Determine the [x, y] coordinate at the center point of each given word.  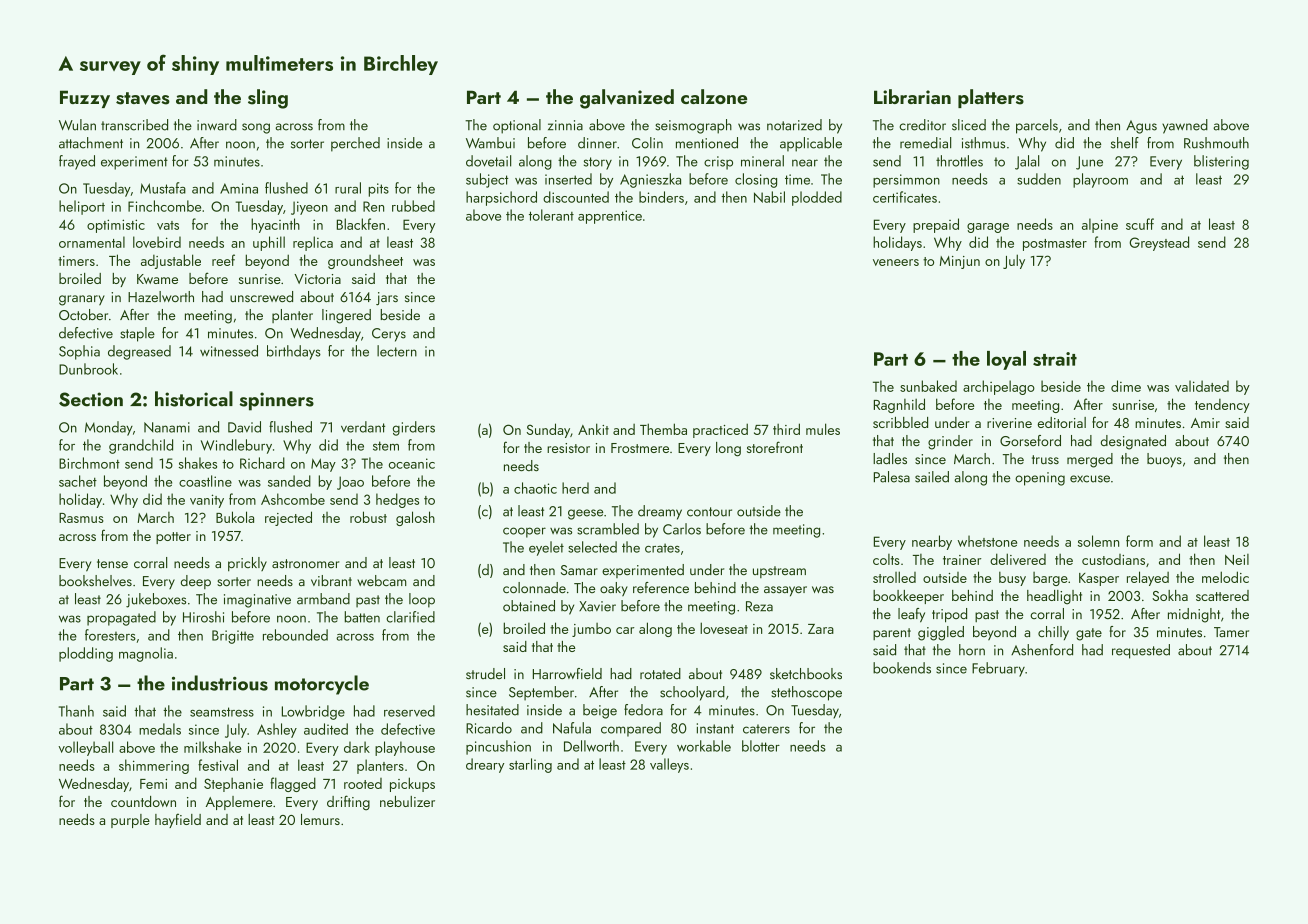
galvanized [627, 99]
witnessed [229, 351]
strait [1055, 359]
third [786, 429]
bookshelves [95, 580]
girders [414, 428]
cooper [524, 532]
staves [143, 98]
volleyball [85, 748]
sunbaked [928, 386]
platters [991, 98]
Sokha [1170, 595]
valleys [669, 765]
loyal [1006, 360]
